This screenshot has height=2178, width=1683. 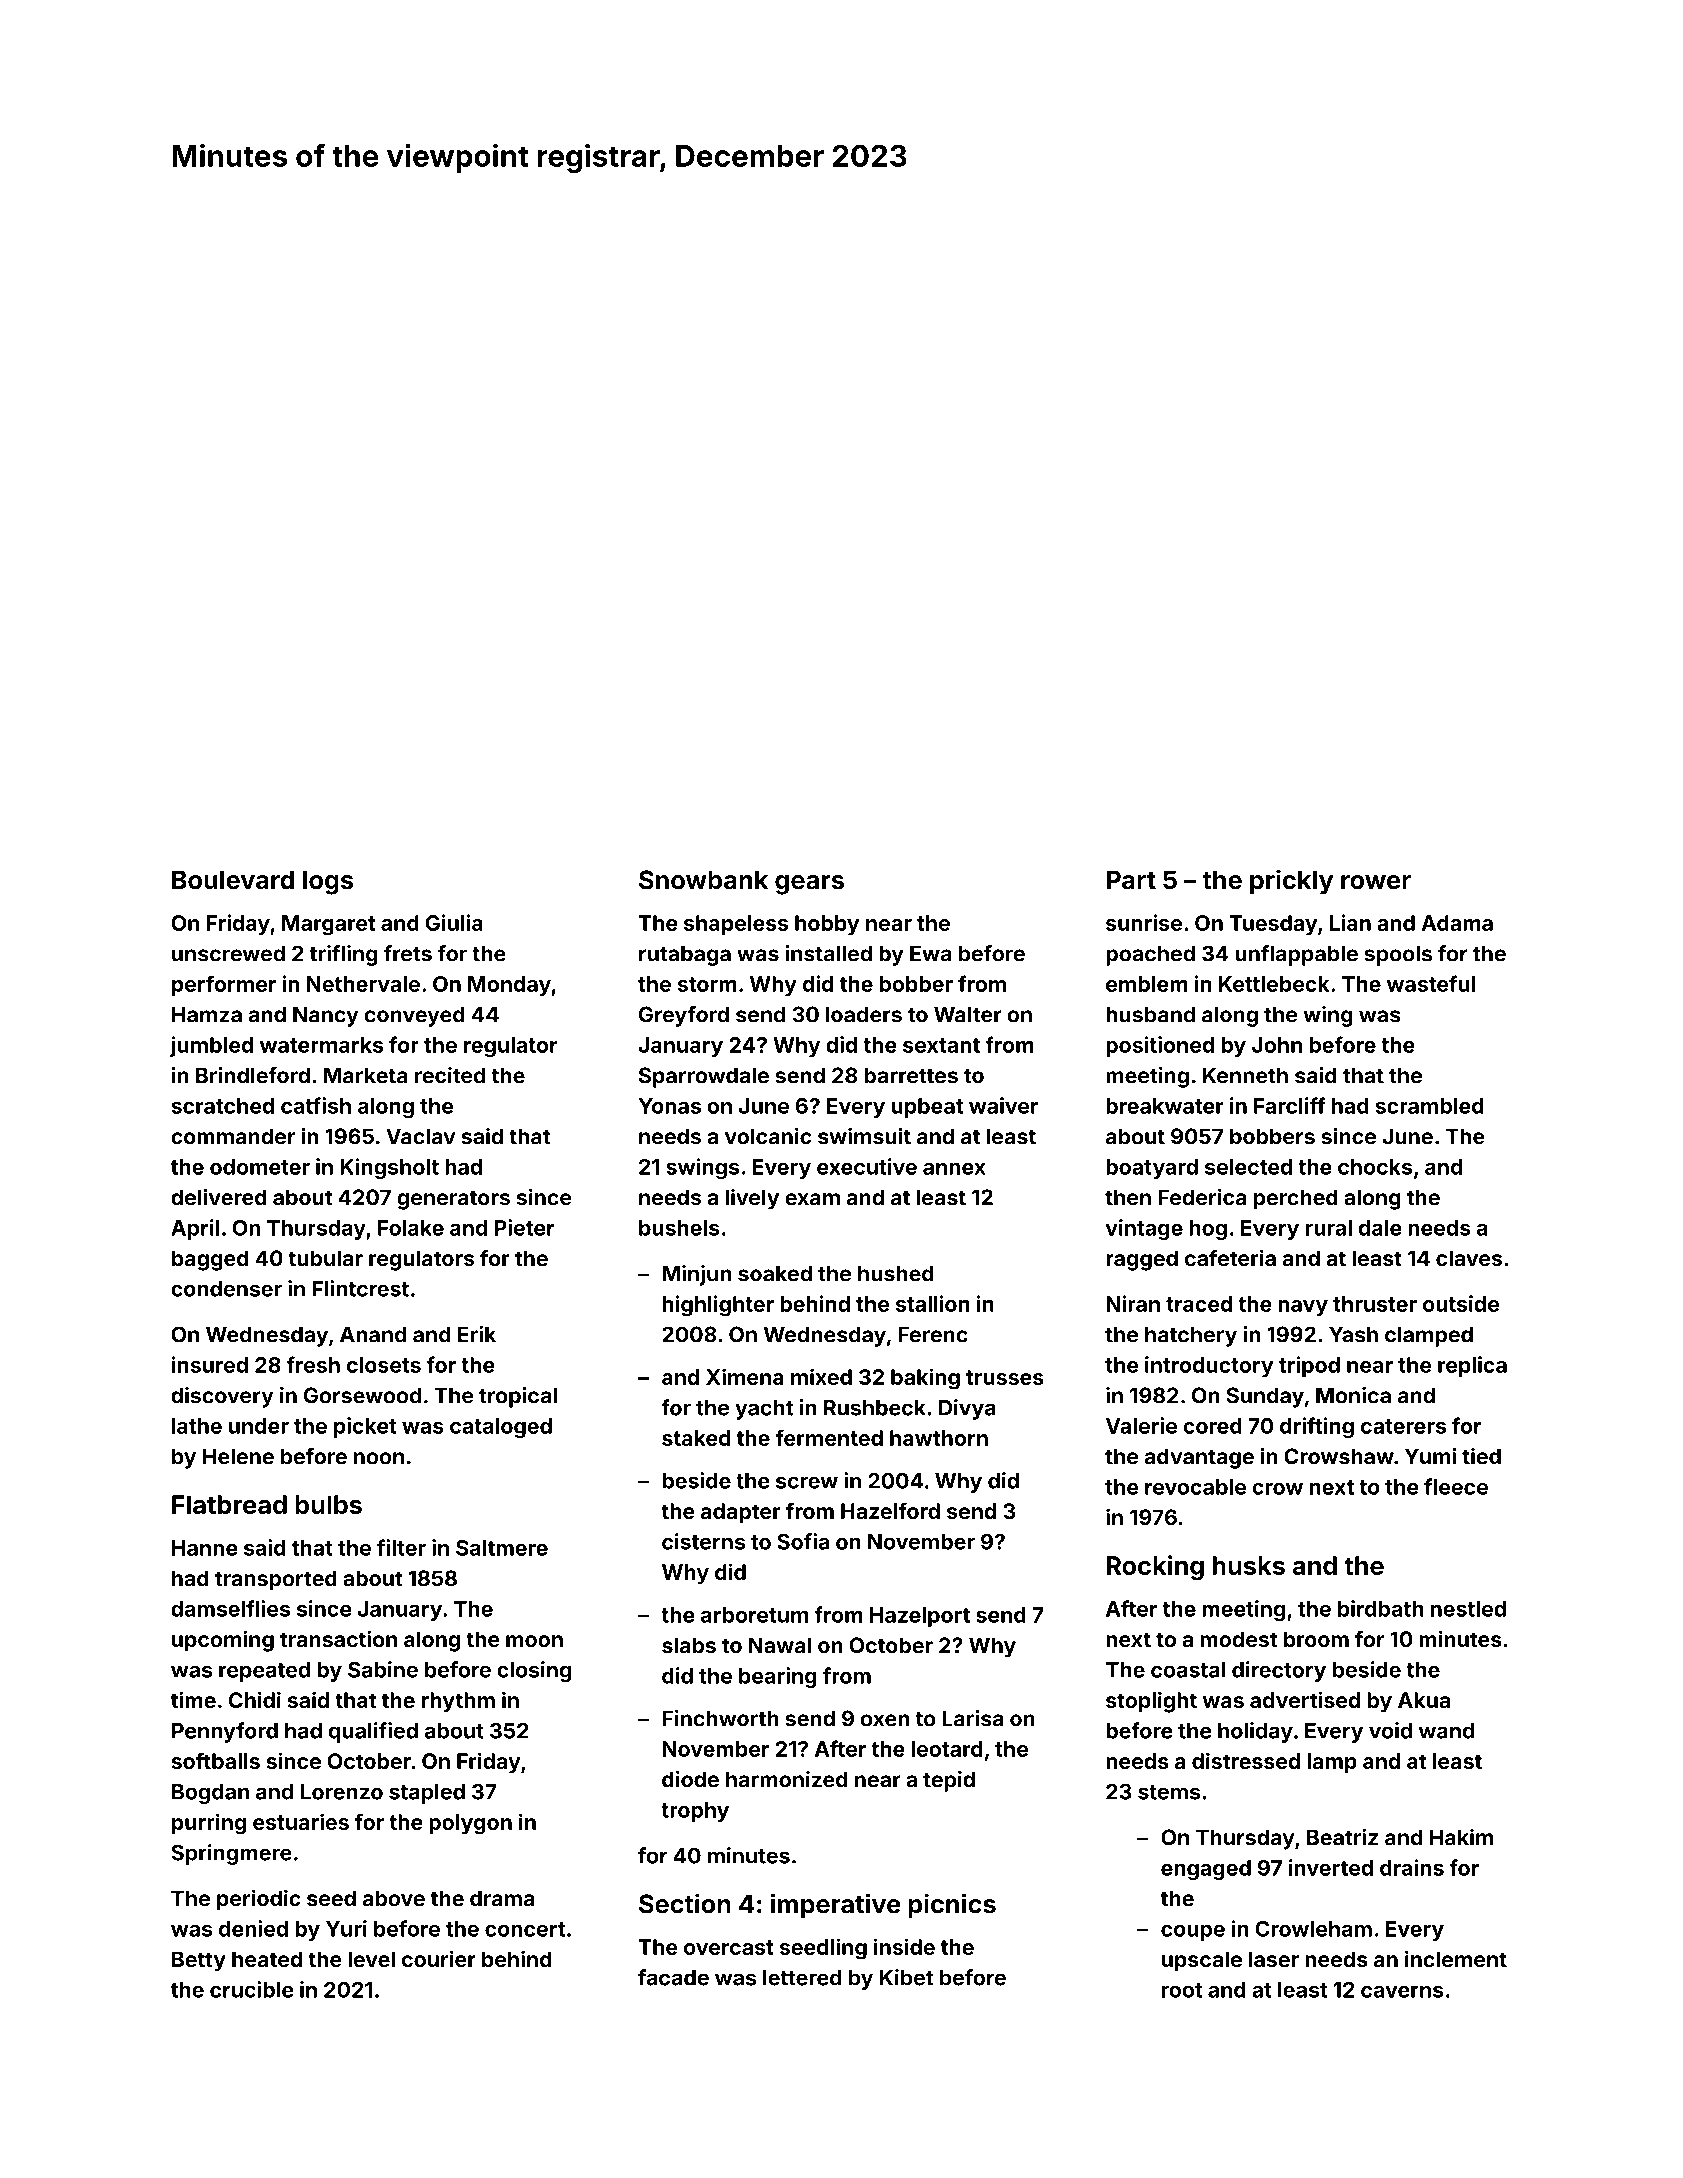 I want to click on barrettes, so click(x=911, y=1075).
